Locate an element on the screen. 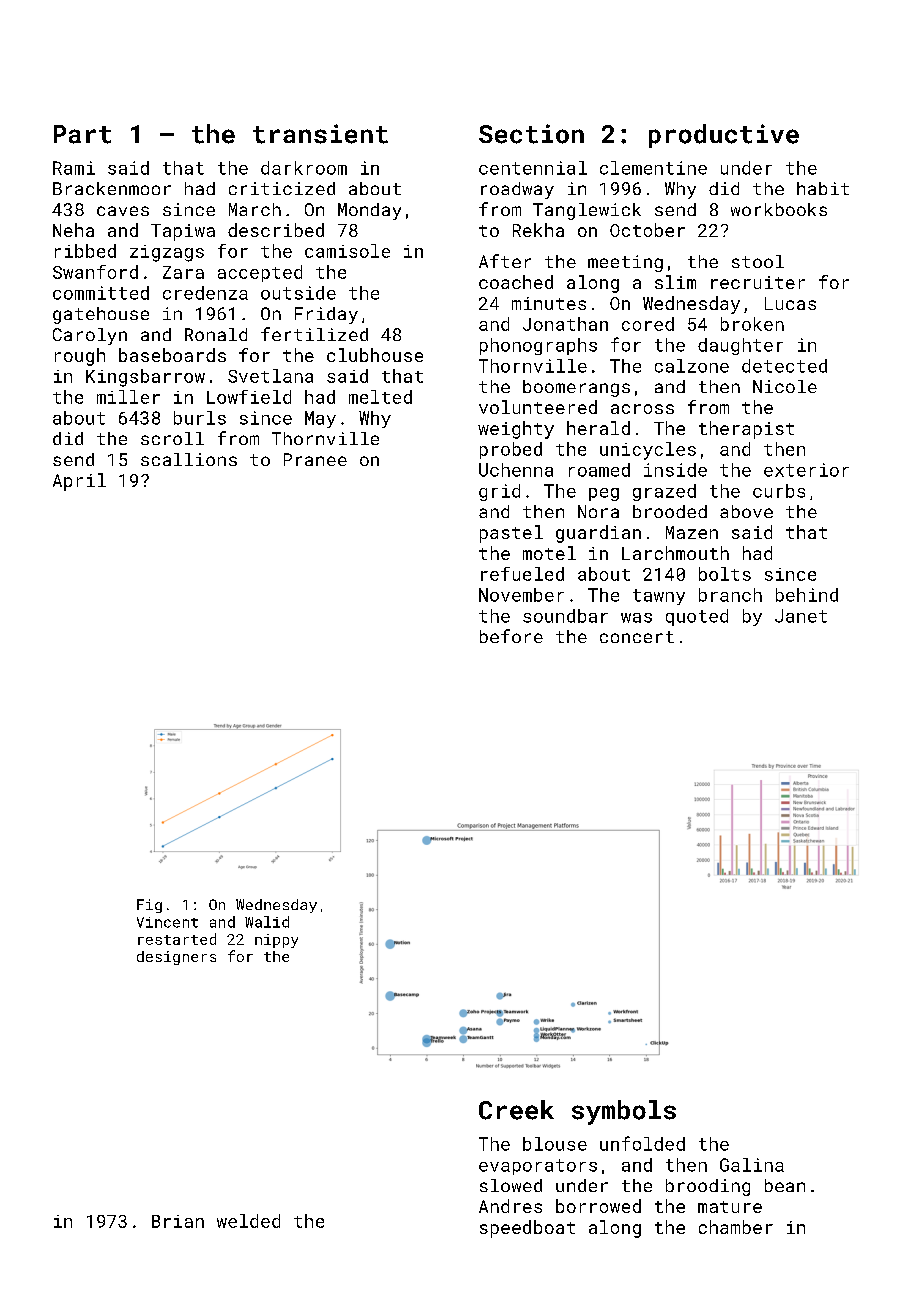 This screenshot has width=908, height=1316. Creek is located at coordinates (516, 1110).
